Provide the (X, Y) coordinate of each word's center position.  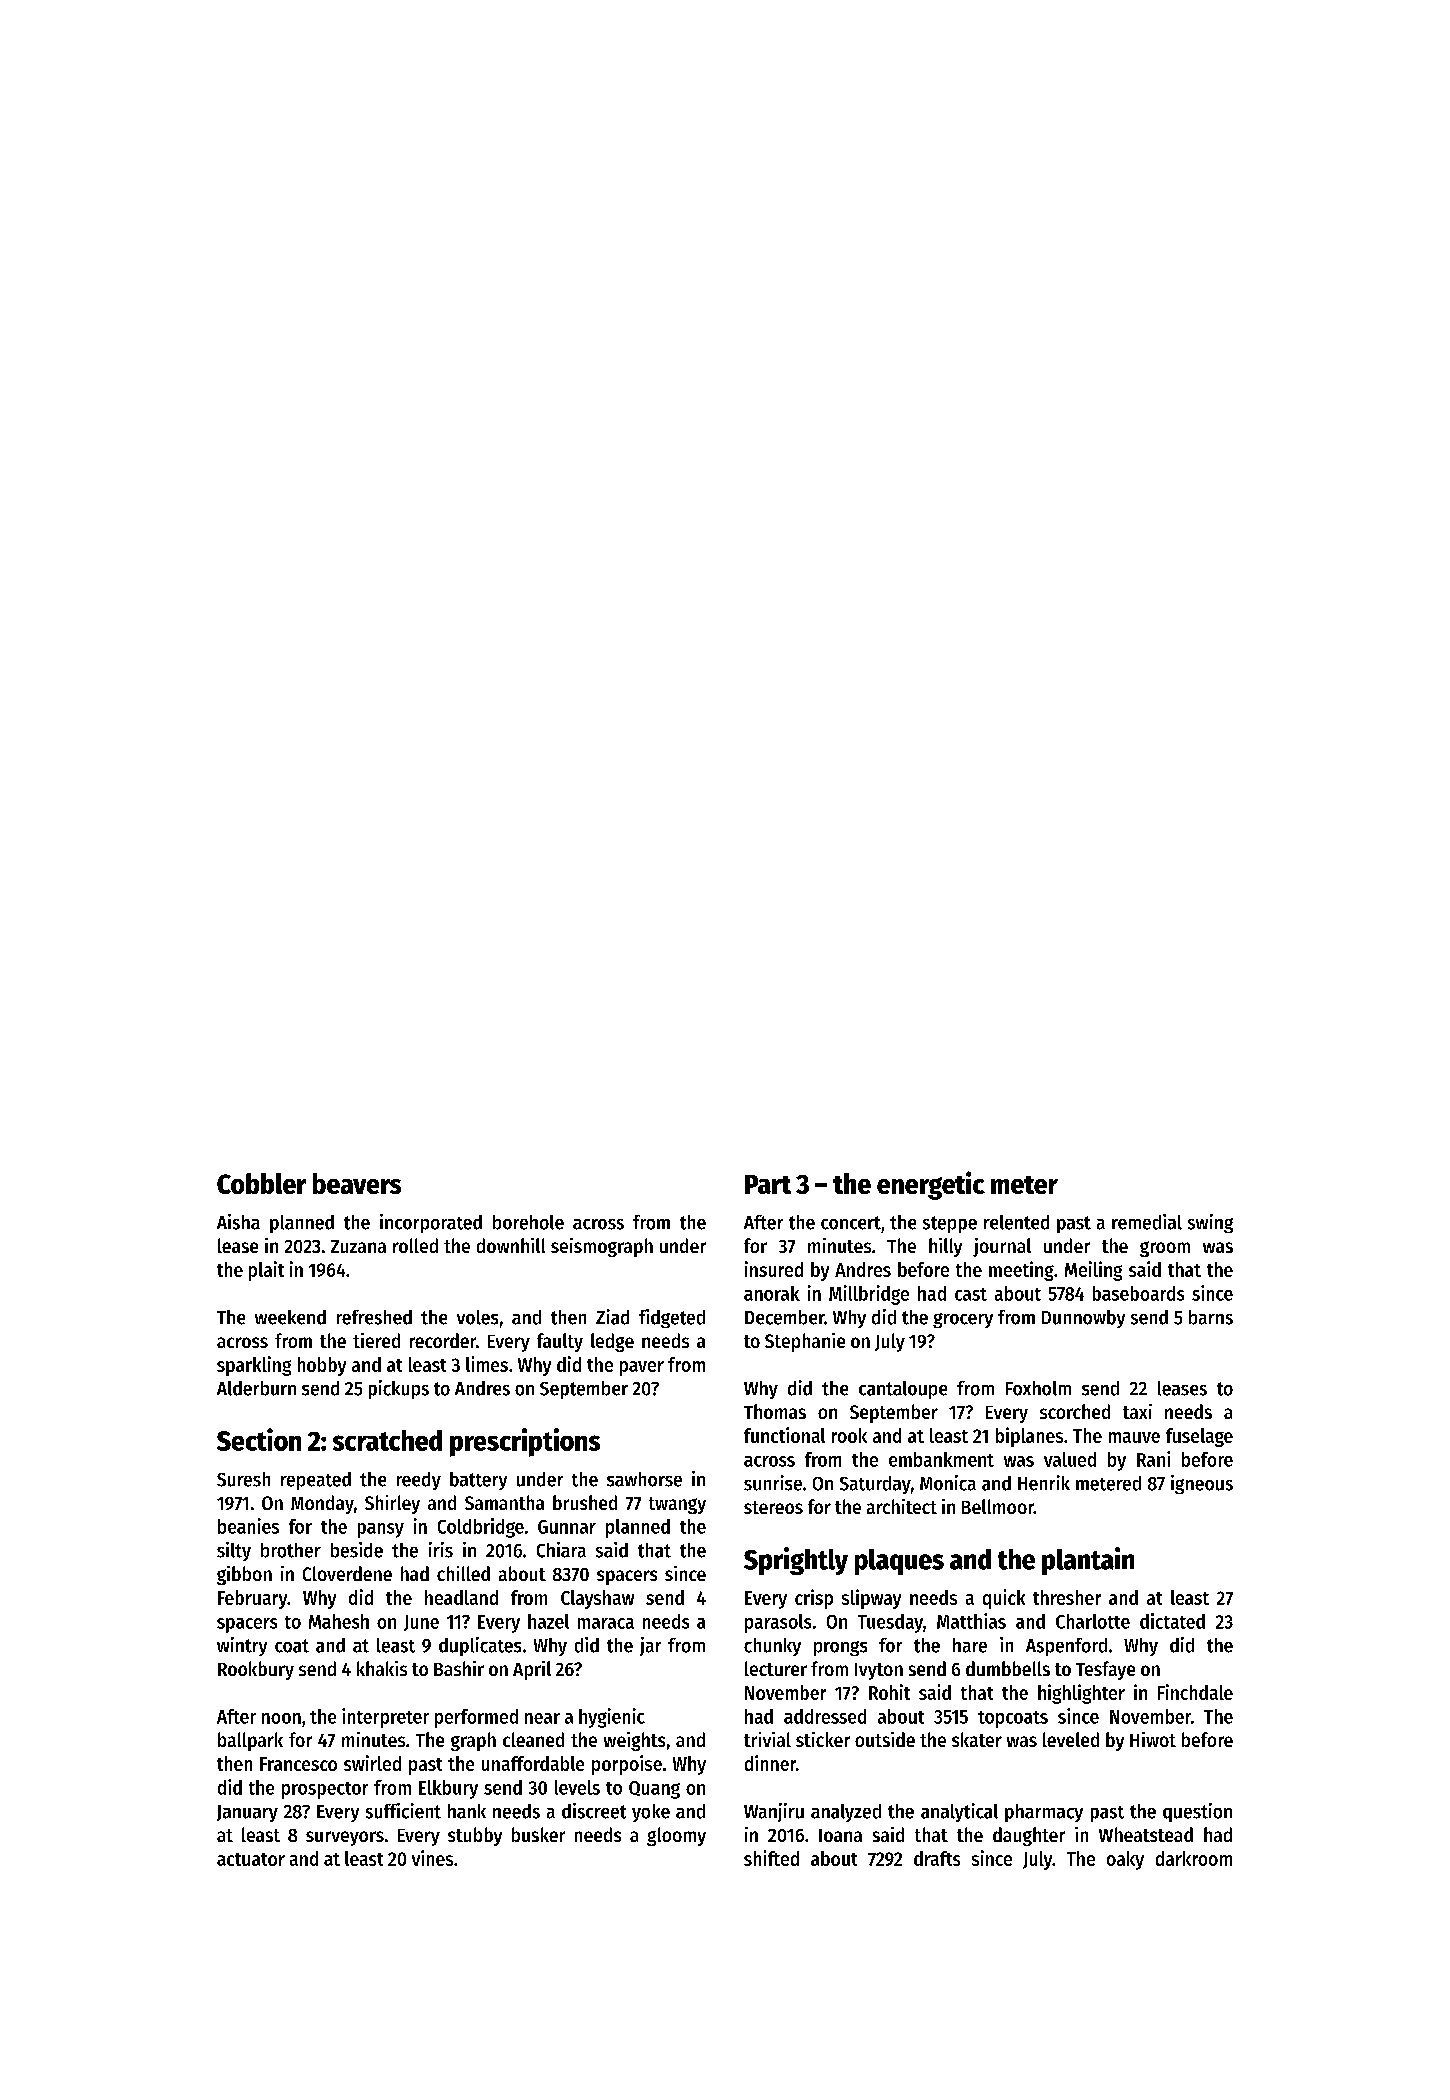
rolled (415, 1245)
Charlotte (1093, 1621)
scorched (1075, 1411)
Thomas (775, 1411)
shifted (771, 1858)
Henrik (1044, 1483)
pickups (399, 1389)
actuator (251, 1859)
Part (768, 1184)
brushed (585, 1502)
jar (650, 1646)
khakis (382, 1668)
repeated (316, 1481)
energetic (931, 1185)
